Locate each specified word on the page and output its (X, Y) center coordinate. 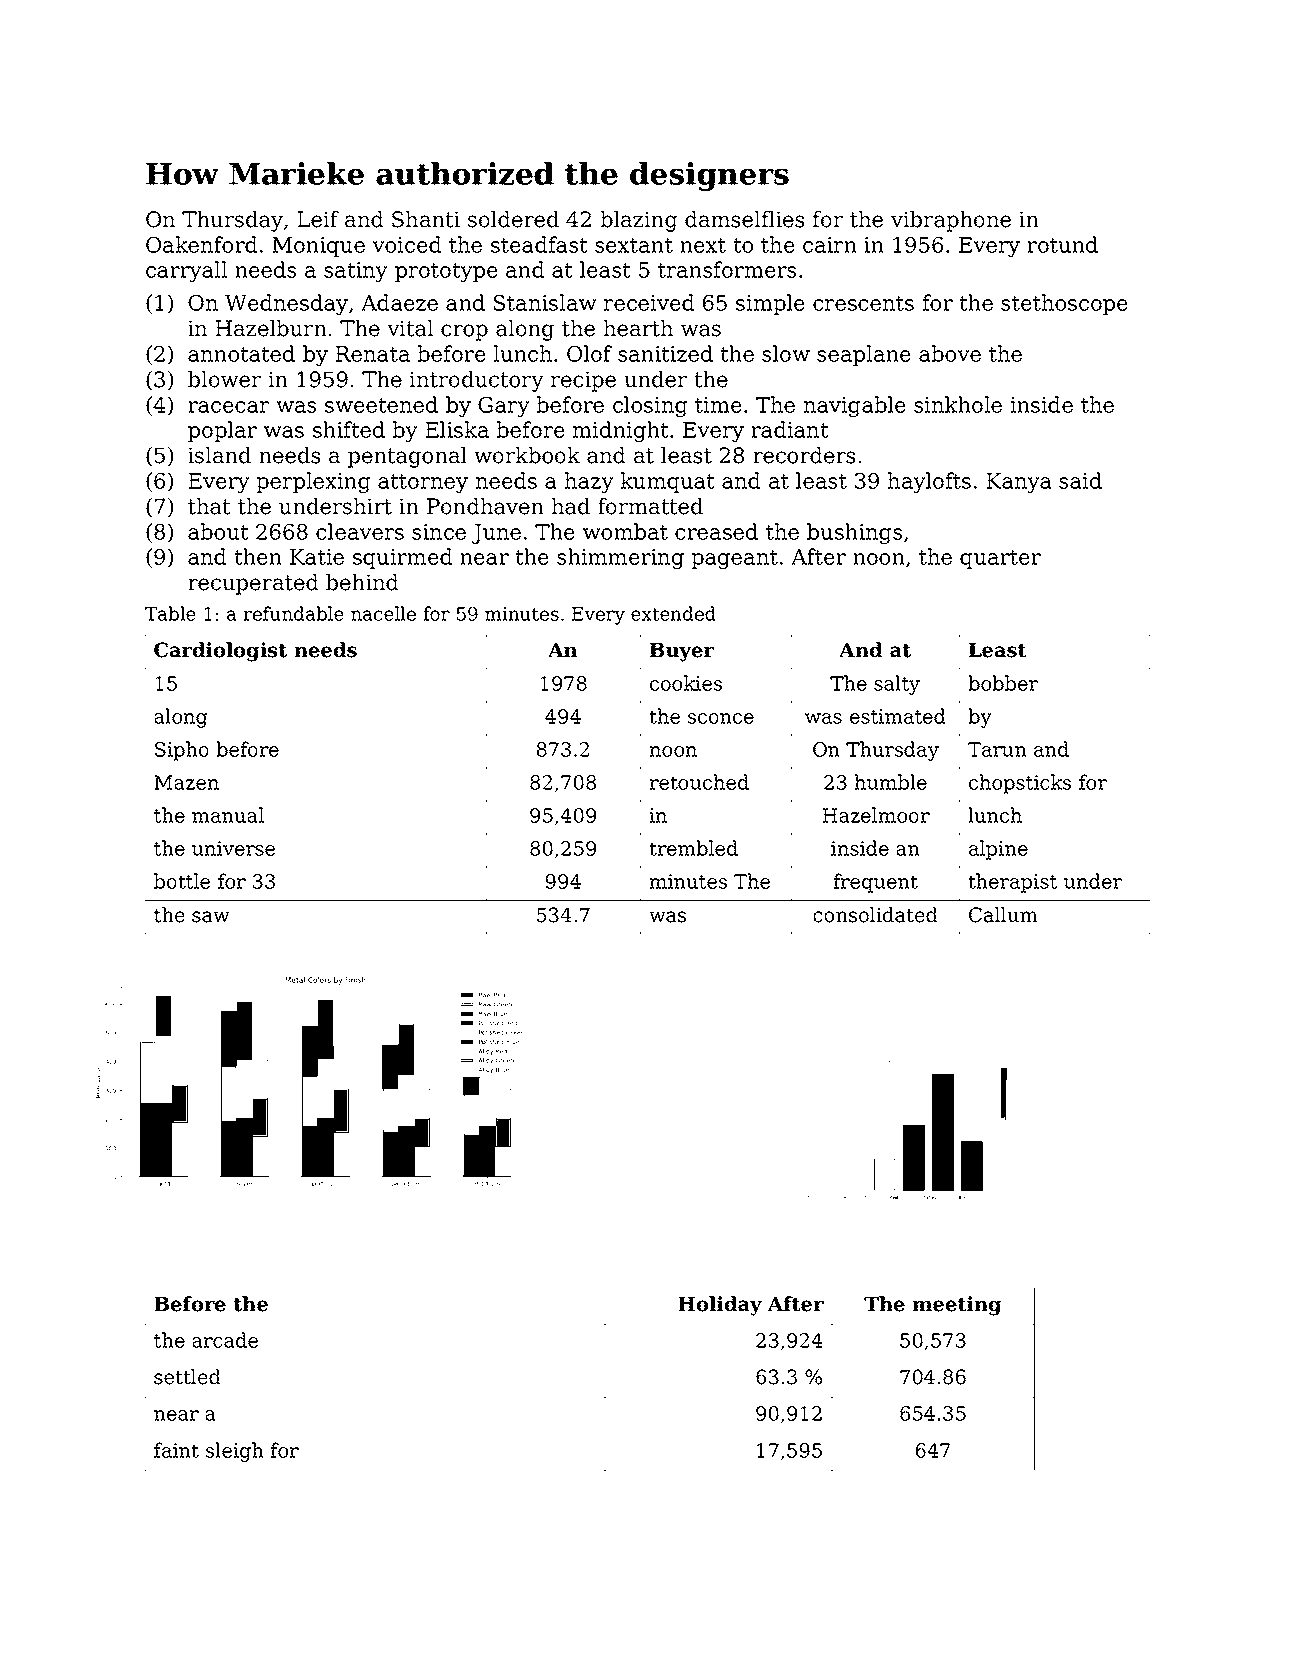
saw (211, 917)
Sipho (182, 751)
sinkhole (958, 404)
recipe (583, 381)
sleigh (235, 1452)
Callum (1003, 915)
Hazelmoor (876, 815)
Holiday (720, 1306)
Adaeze (399, 302)
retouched (699, 782)
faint (176, 1450)
